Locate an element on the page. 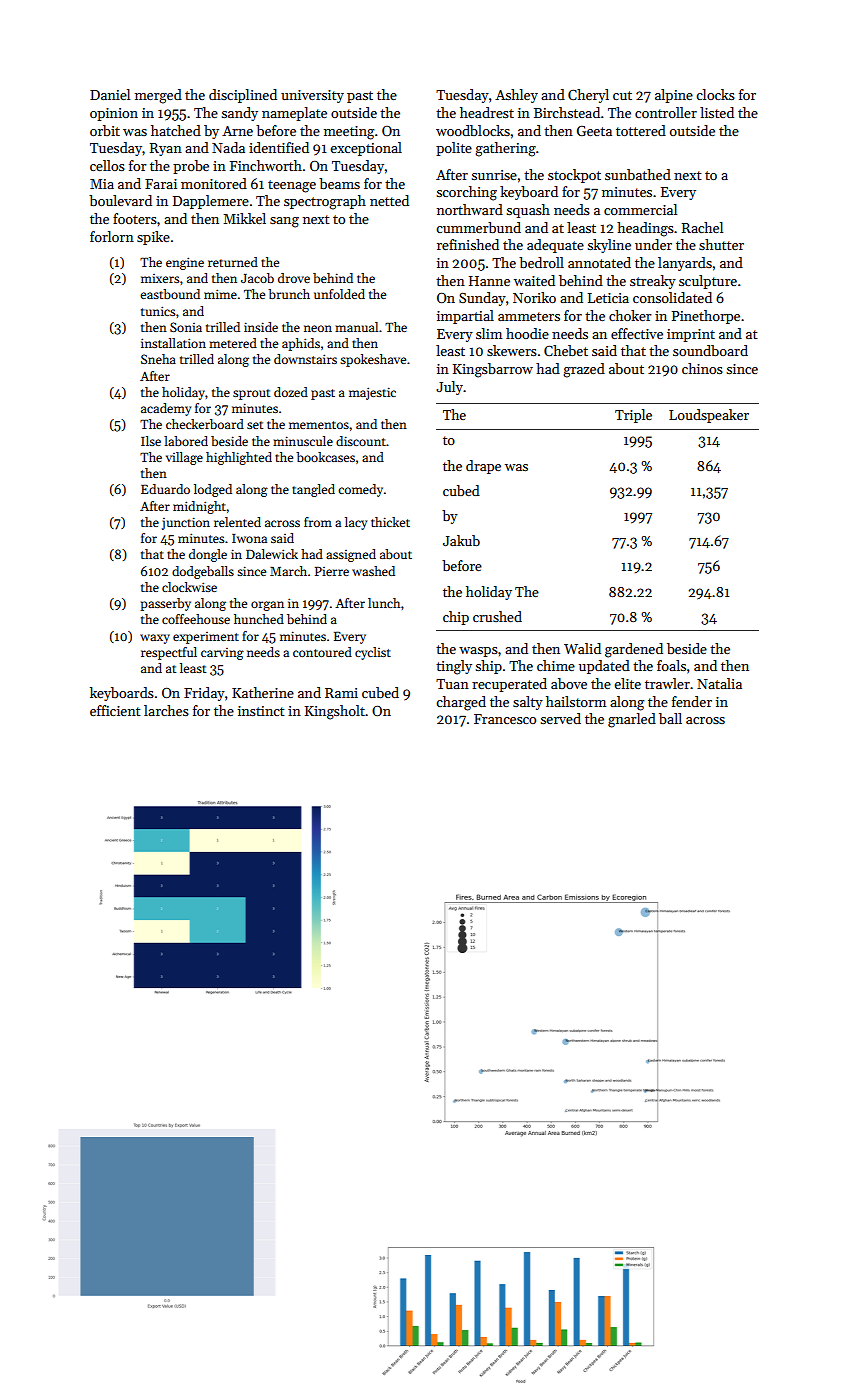 The height and width of the document is (1400, 849). majestic is located at coordinates (372, 393).
